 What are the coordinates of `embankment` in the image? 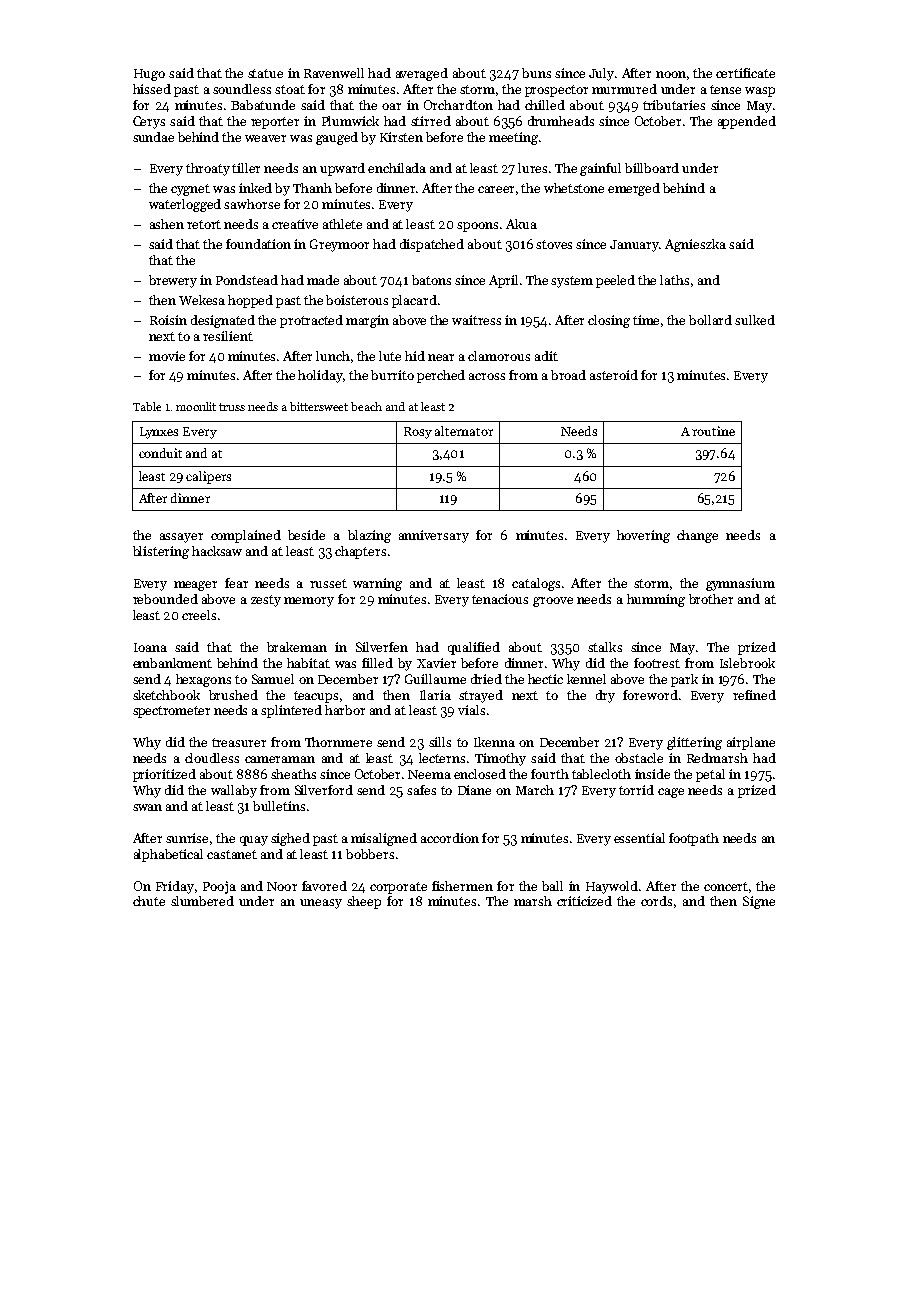 It's located at (172, 663).
